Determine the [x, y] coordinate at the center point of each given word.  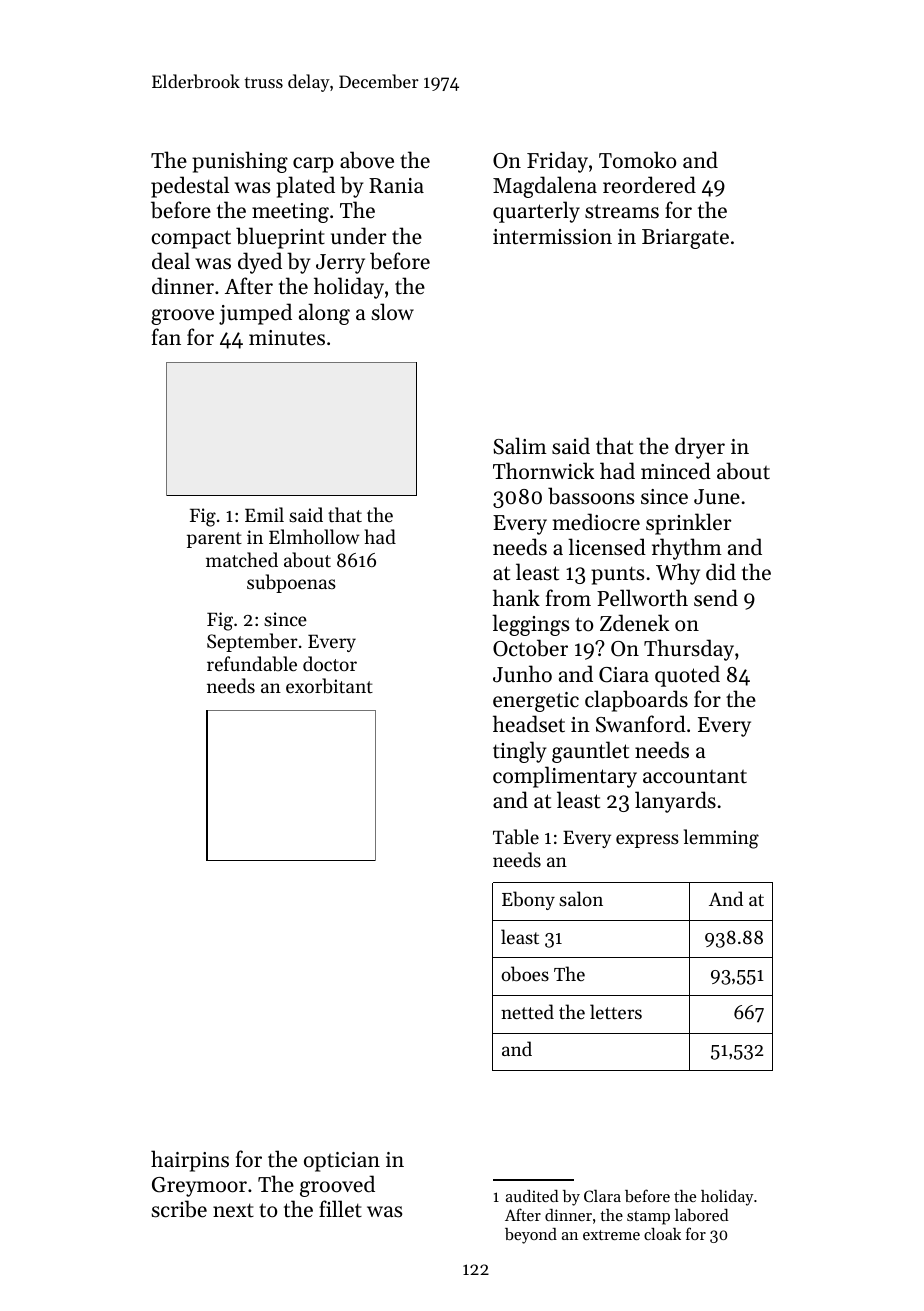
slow [393, 312]
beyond [531, 1236]
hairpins [190, 1161]
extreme [611, 1235]
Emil [264, 514]
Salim [520, 446]
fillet [340, 1209]
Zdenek [634, 623]
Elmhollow [314, 536]
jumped [255, 314]
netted [527, 1011]
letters [616, 1011]
